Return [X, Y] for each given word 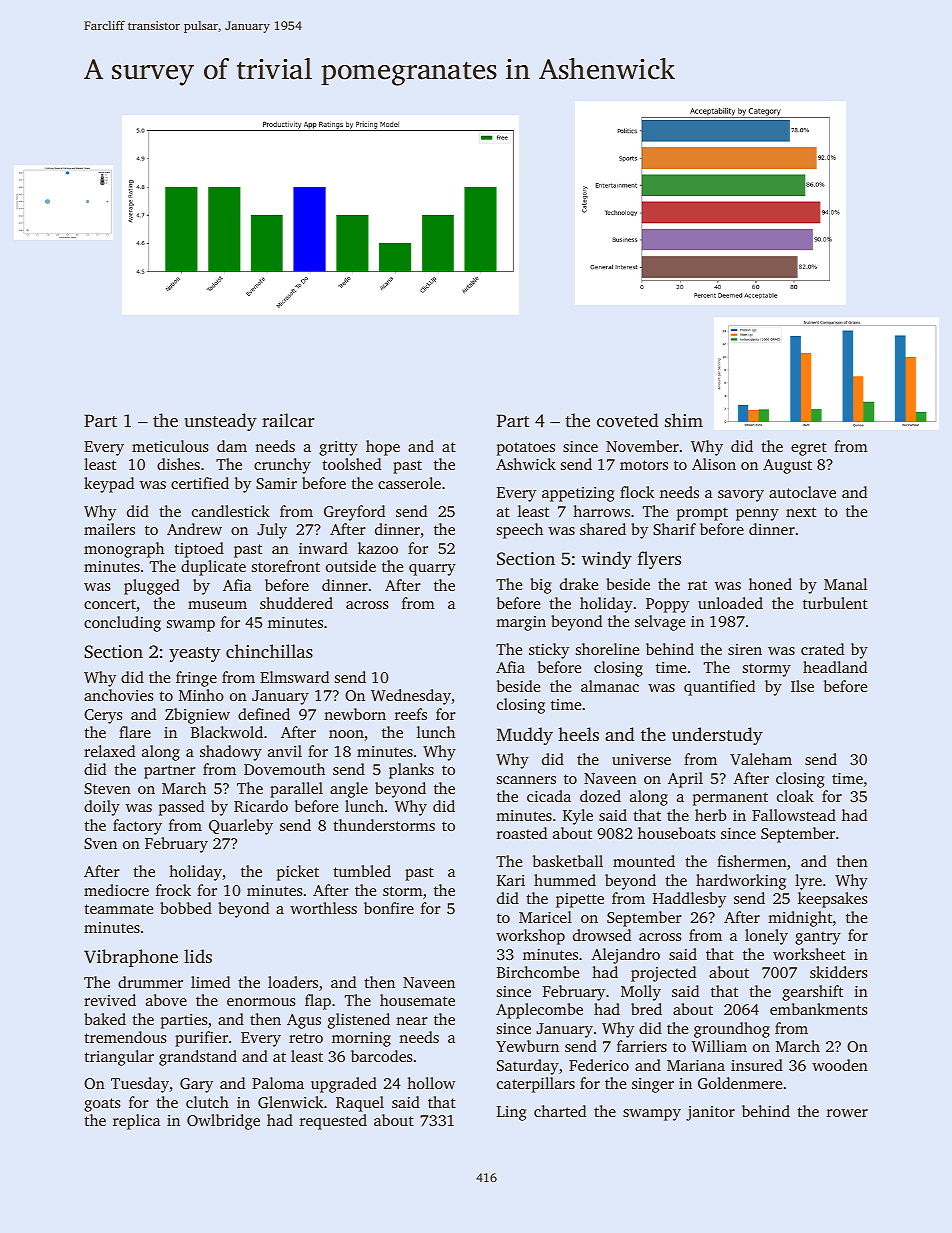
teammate [118, 909]
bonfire [389, 908]
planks [411, 771]
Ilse [802, 686]
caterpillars [536, 1085]
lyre [808, 882]
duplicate [213, 568]
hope [383, 448]
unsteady [220, 422]
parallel [296, 790]
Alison [714, 464]
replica [136, 1122]
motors [644, 465]
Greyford [354, 513]
